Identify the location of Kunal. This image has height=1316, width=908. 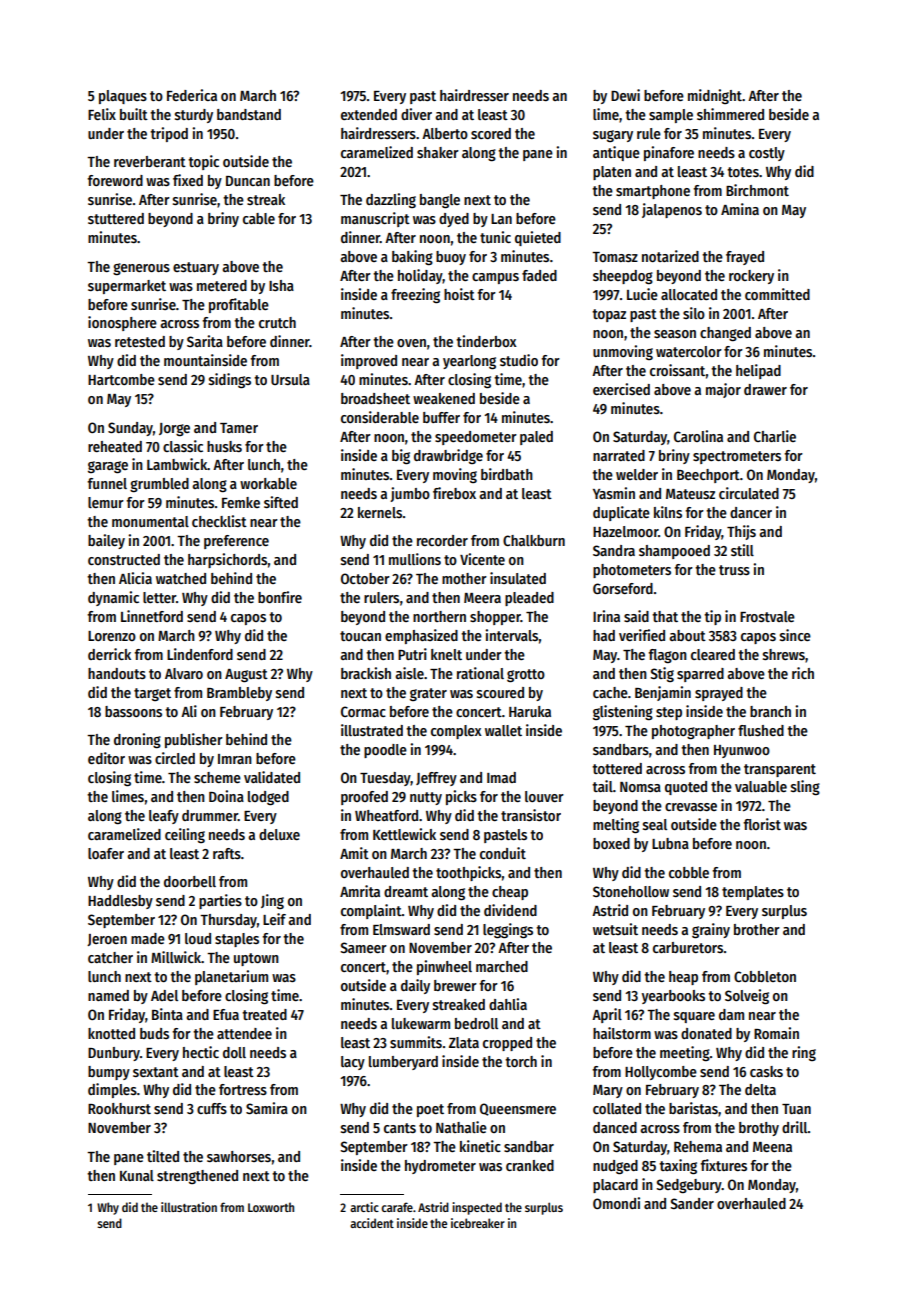
(137, 1175).
